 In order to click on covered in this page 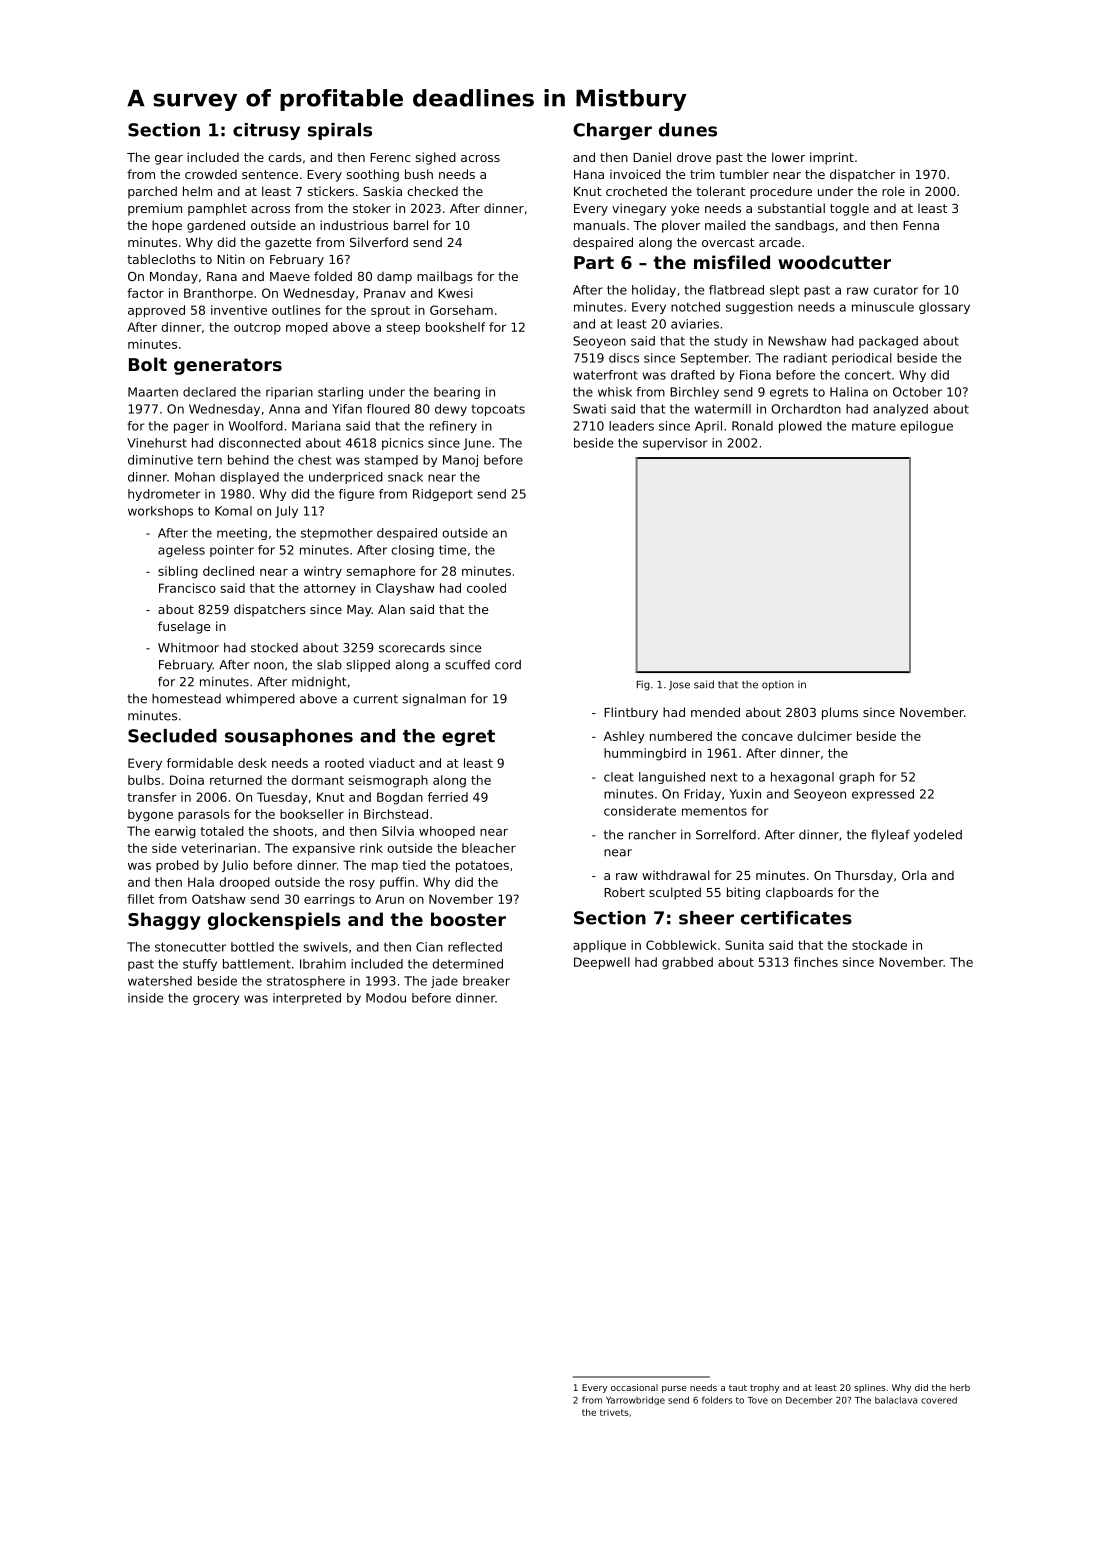, I will do `click(939, 1400)`.
